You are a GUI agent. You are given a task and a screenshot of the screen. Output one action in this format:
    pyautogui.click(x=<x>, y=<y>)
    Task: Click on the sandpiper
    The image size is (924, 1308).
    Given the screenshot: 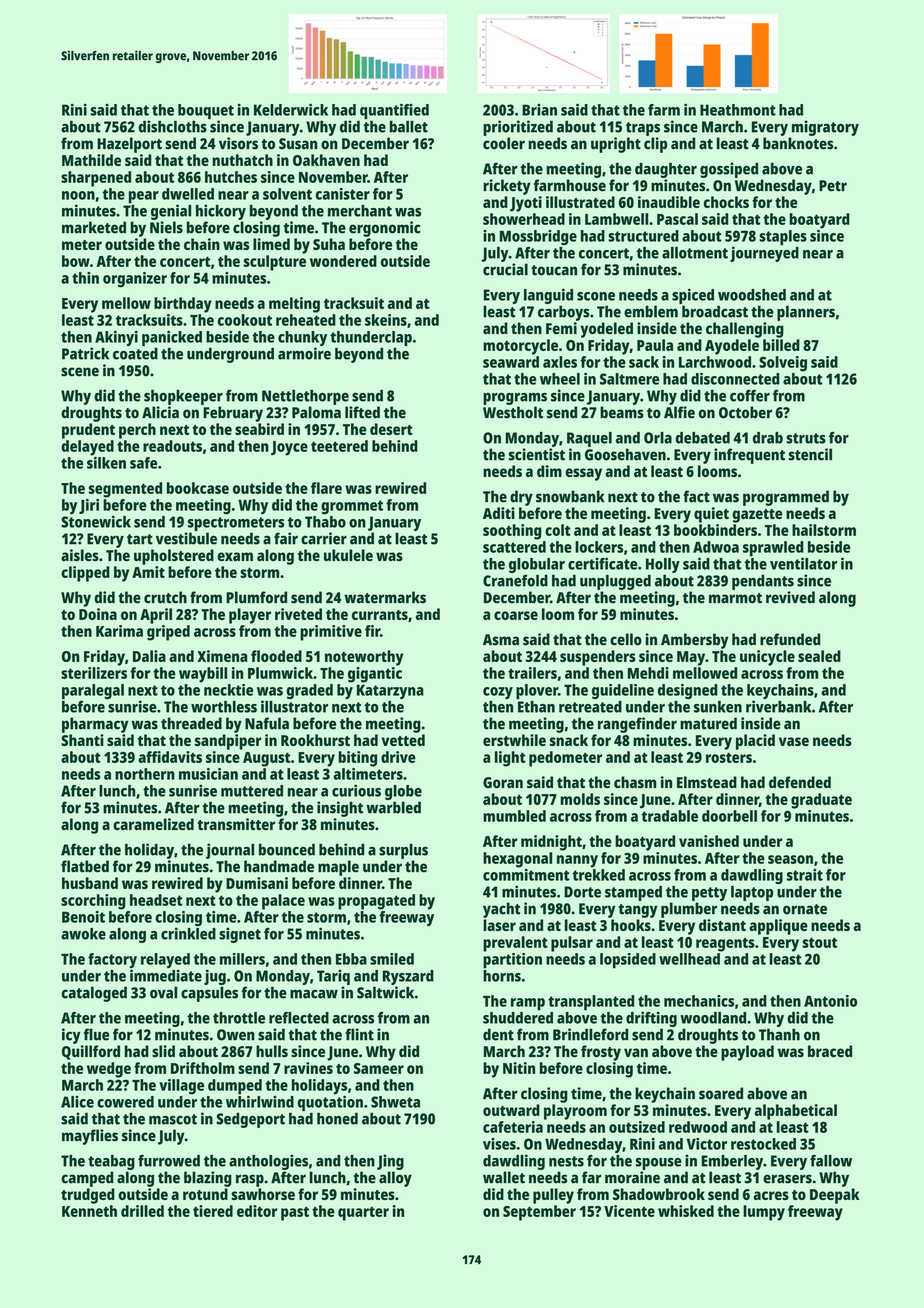 What is the action you would take?
    pyautogui.click(x=228, y=742)
